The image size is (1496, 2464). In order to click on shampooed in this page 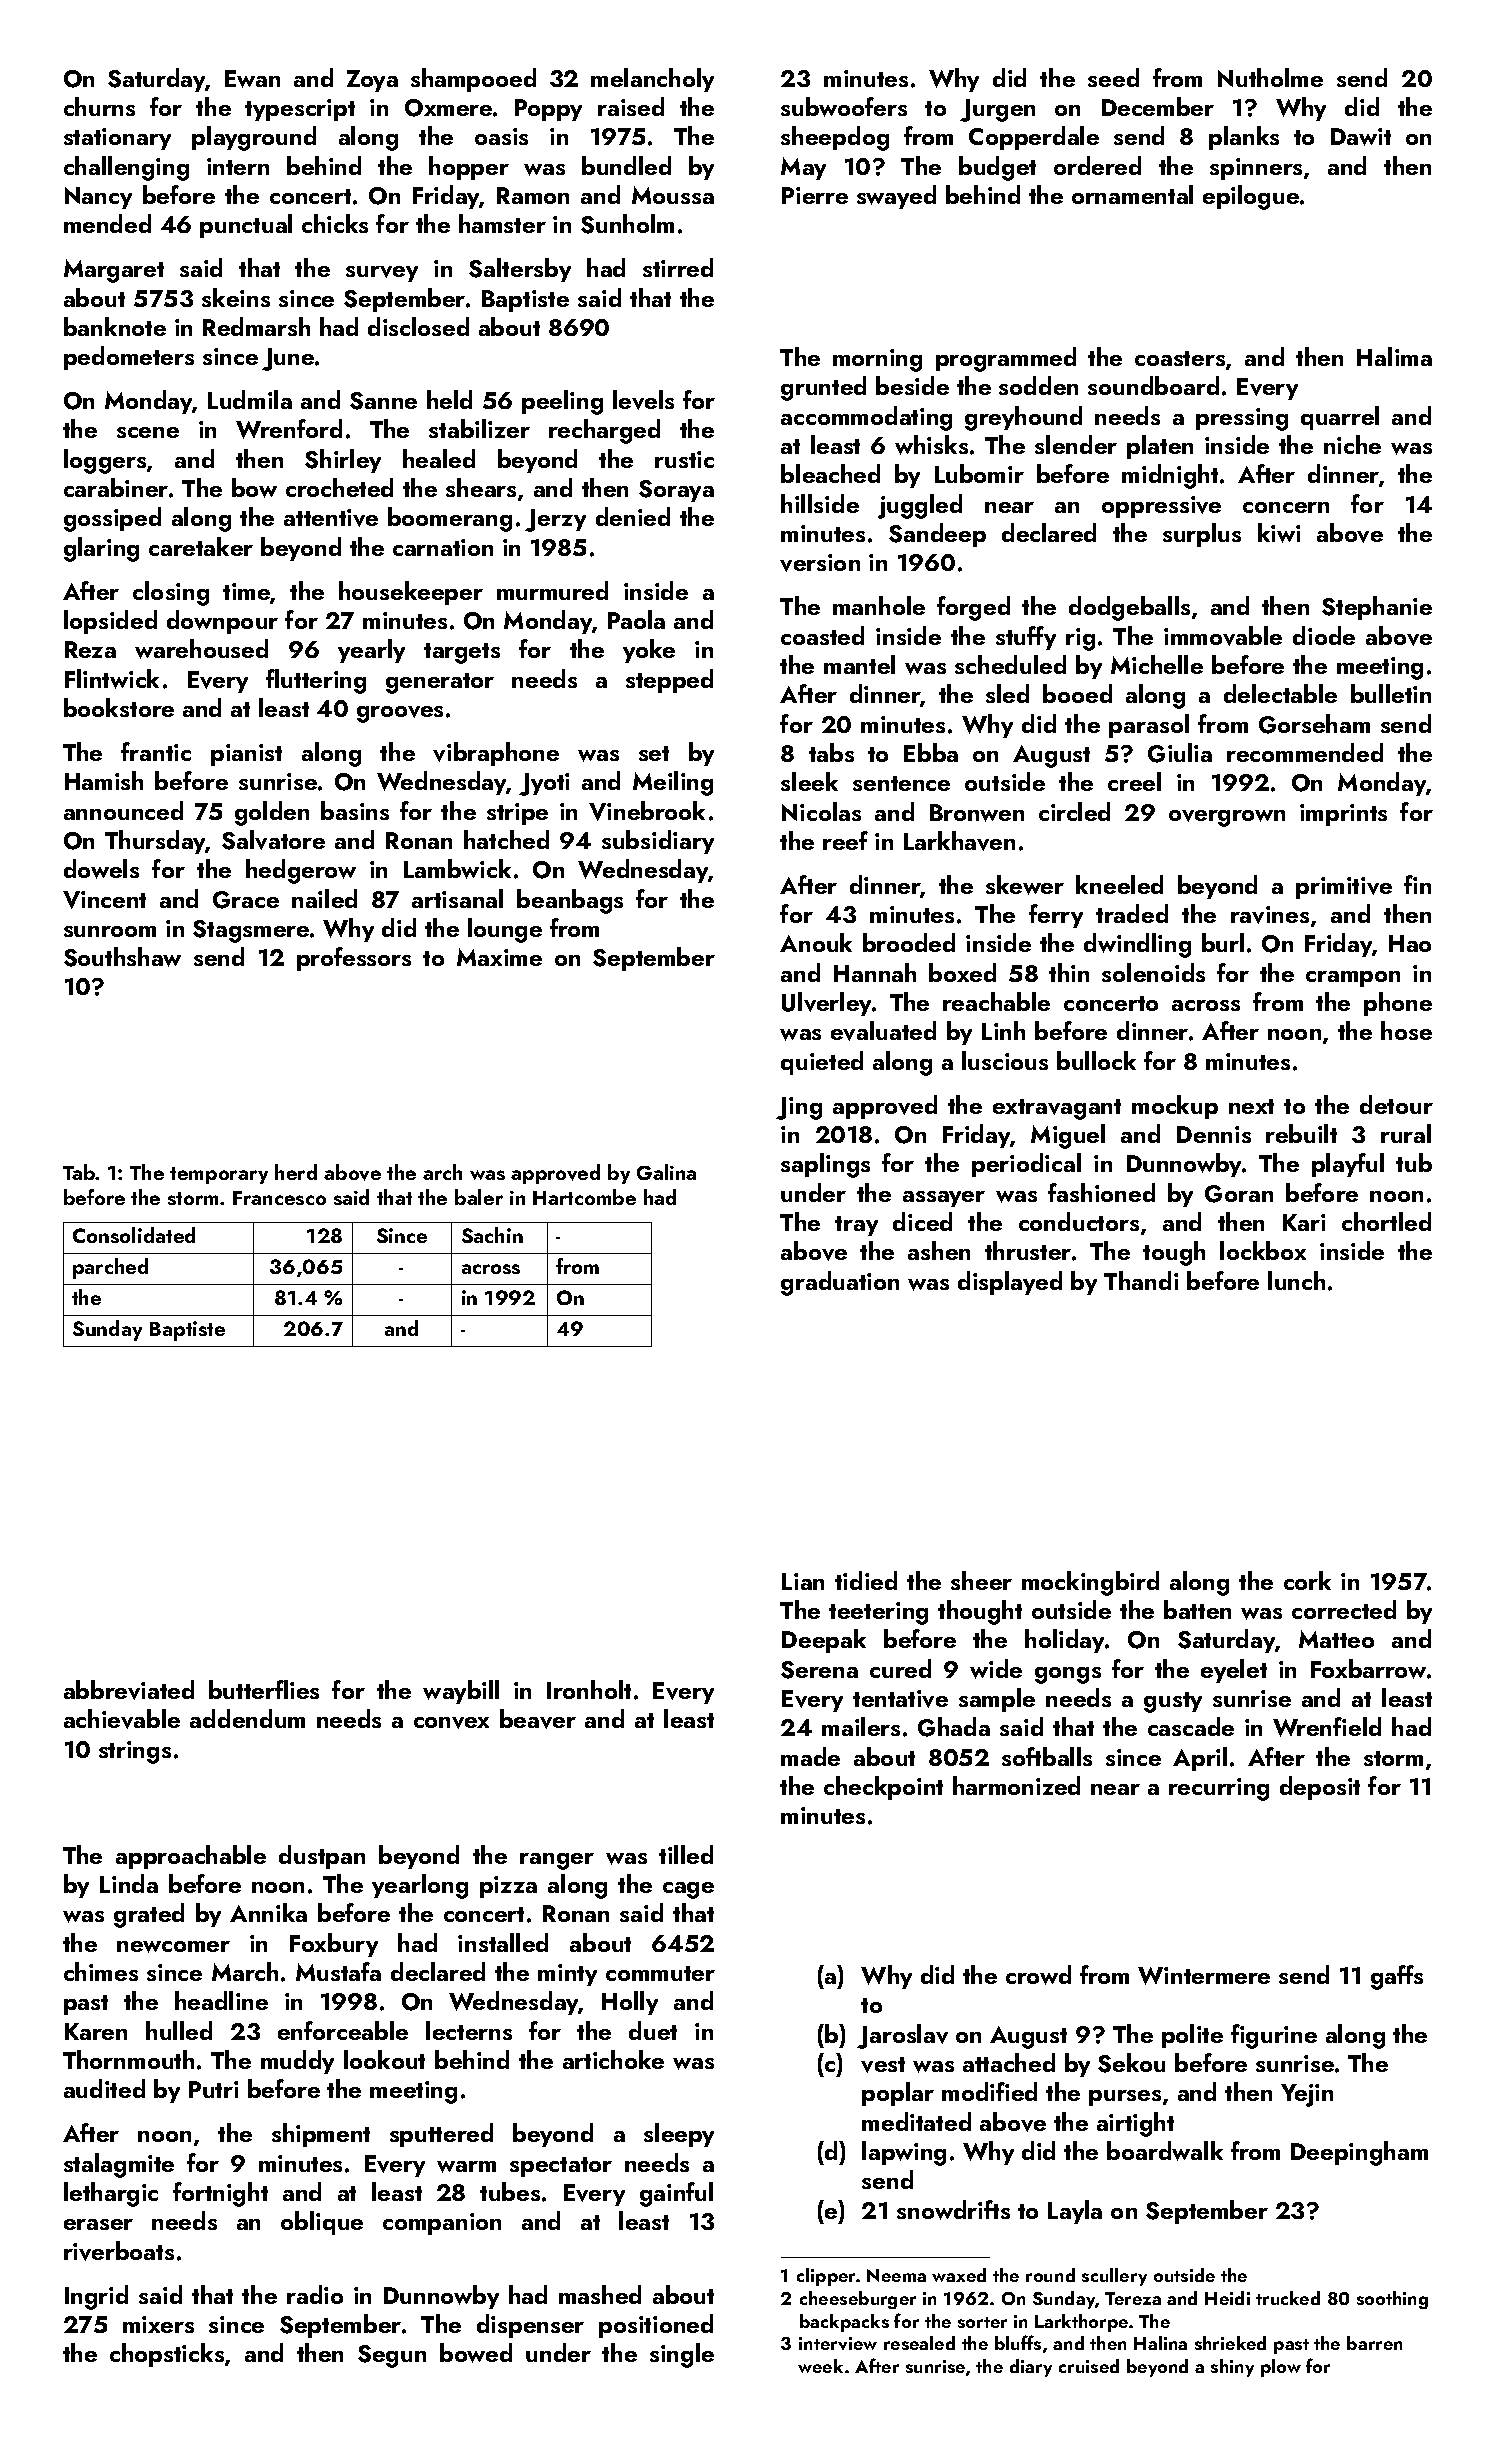, I will do `click(473, 80)`.
